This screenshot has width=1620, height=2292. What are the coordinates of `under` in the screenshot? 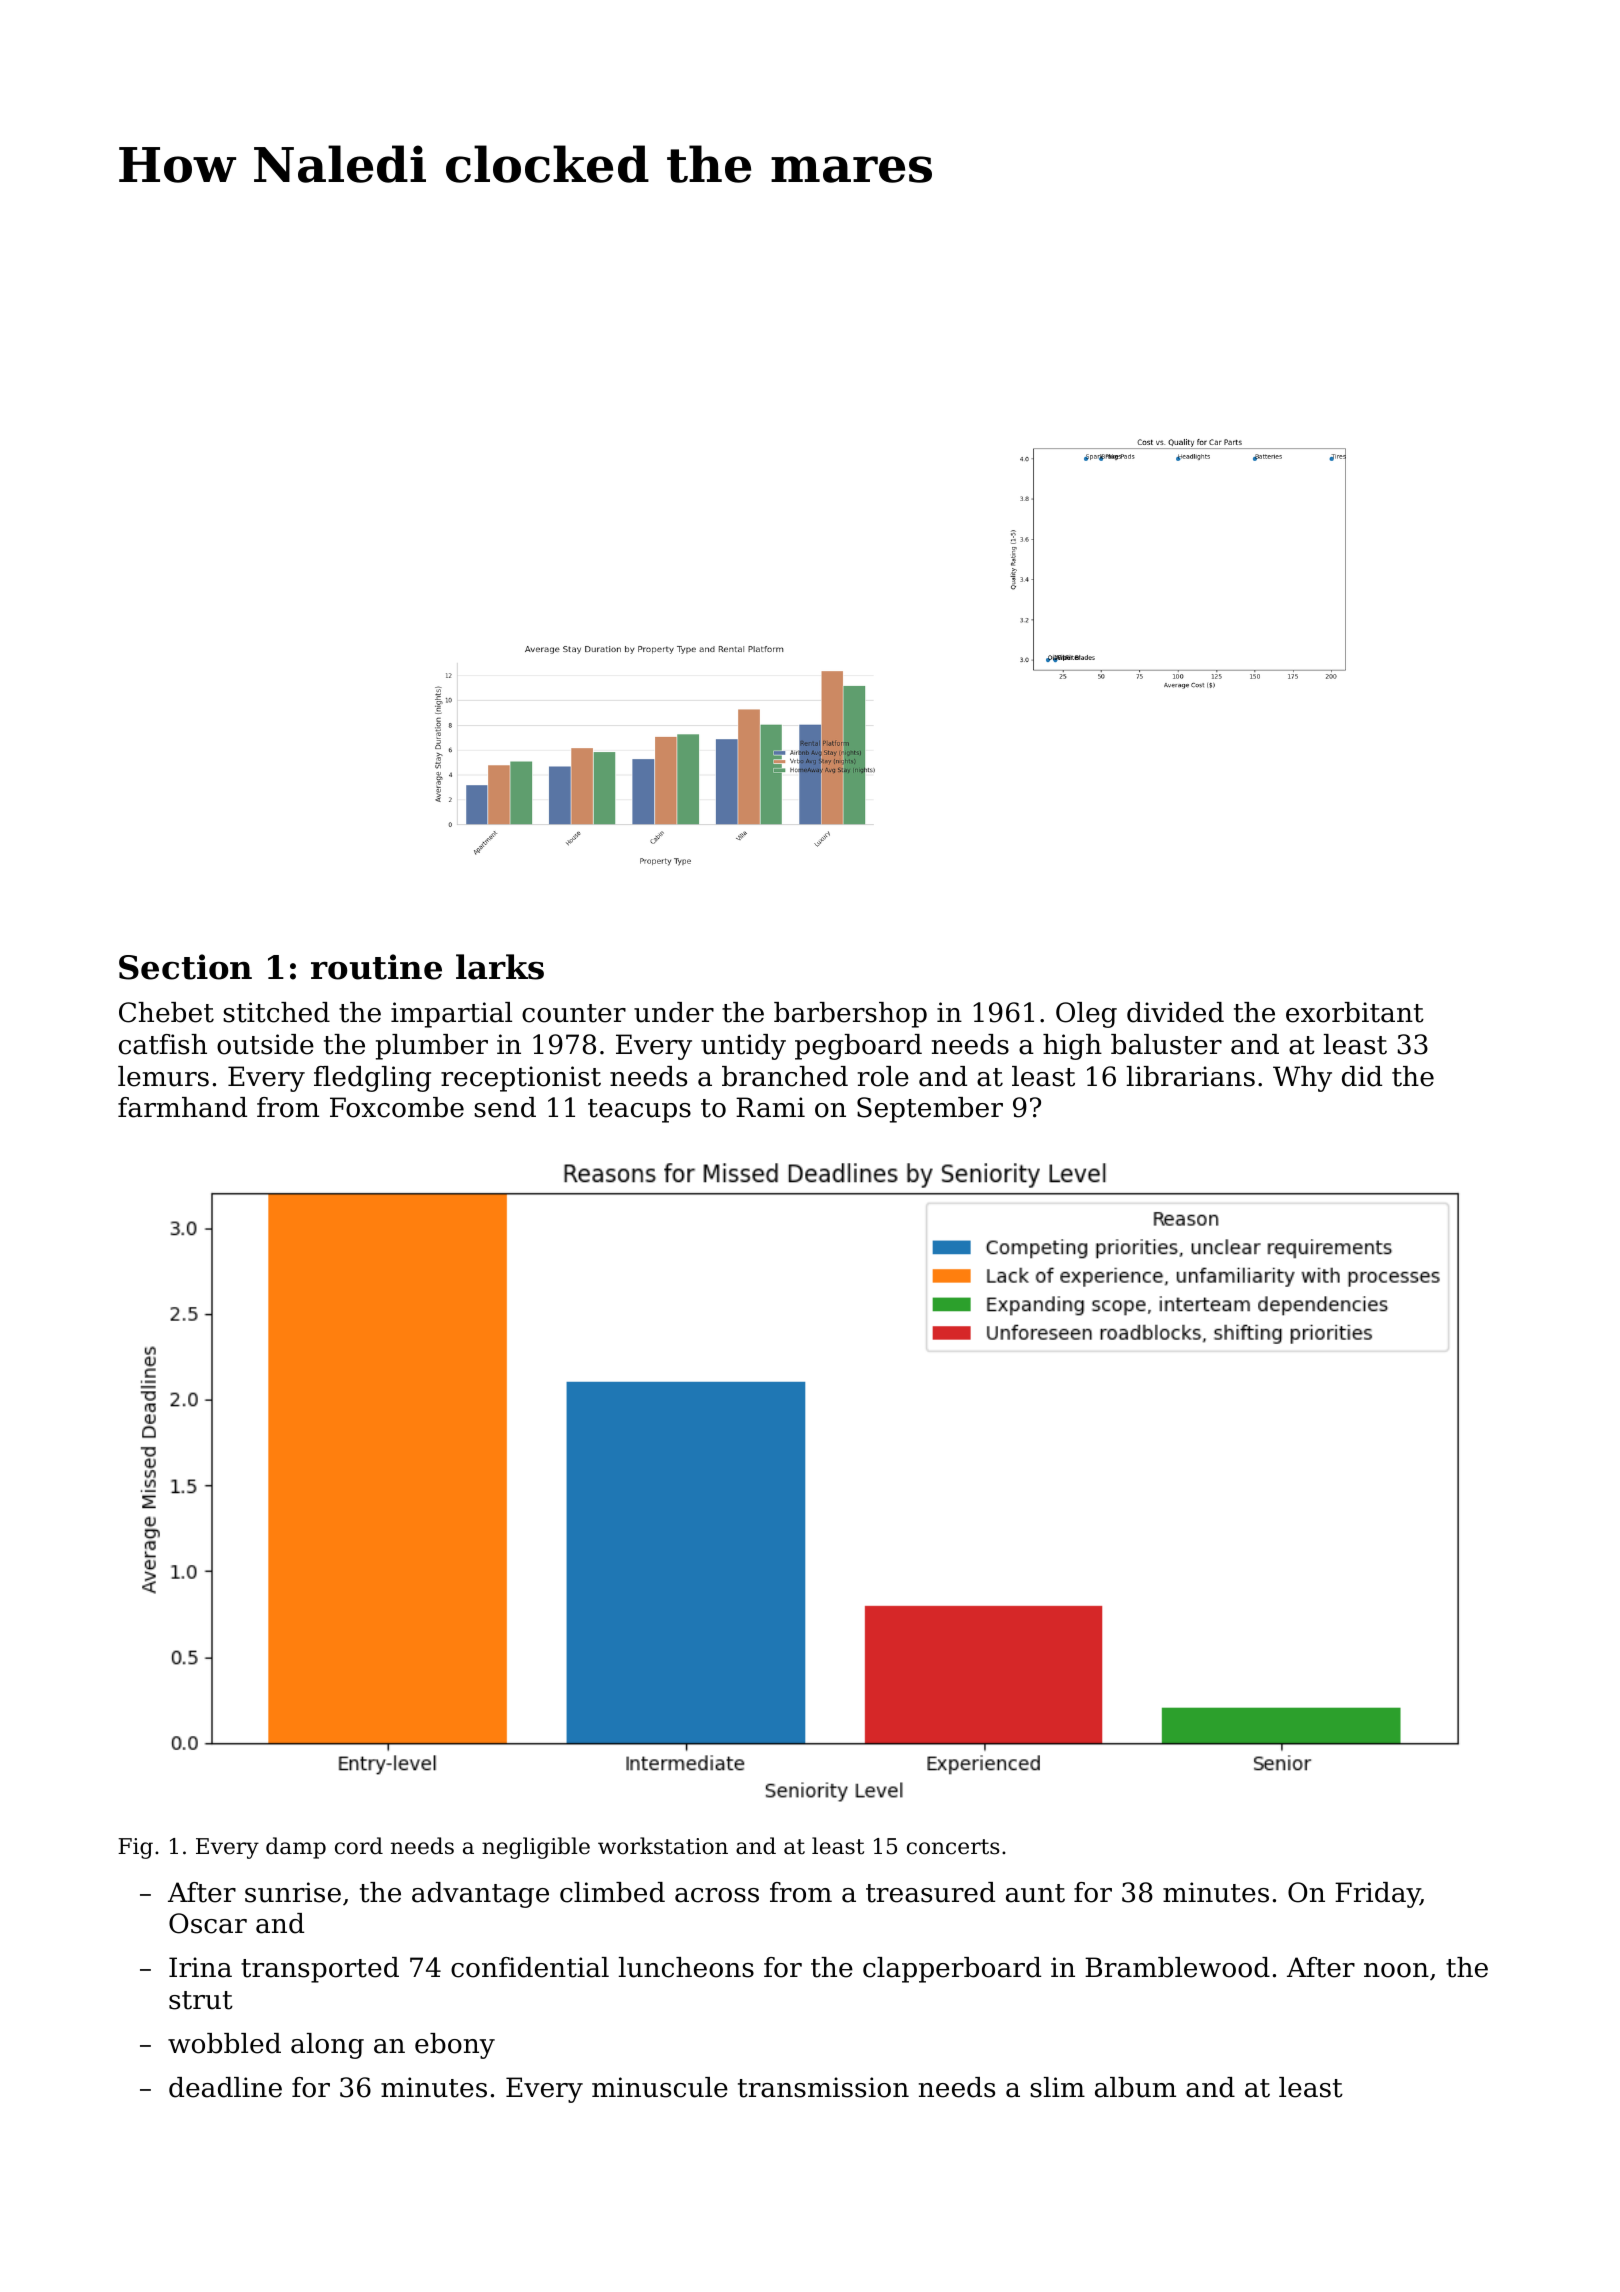 It's located at (674, 1012).
